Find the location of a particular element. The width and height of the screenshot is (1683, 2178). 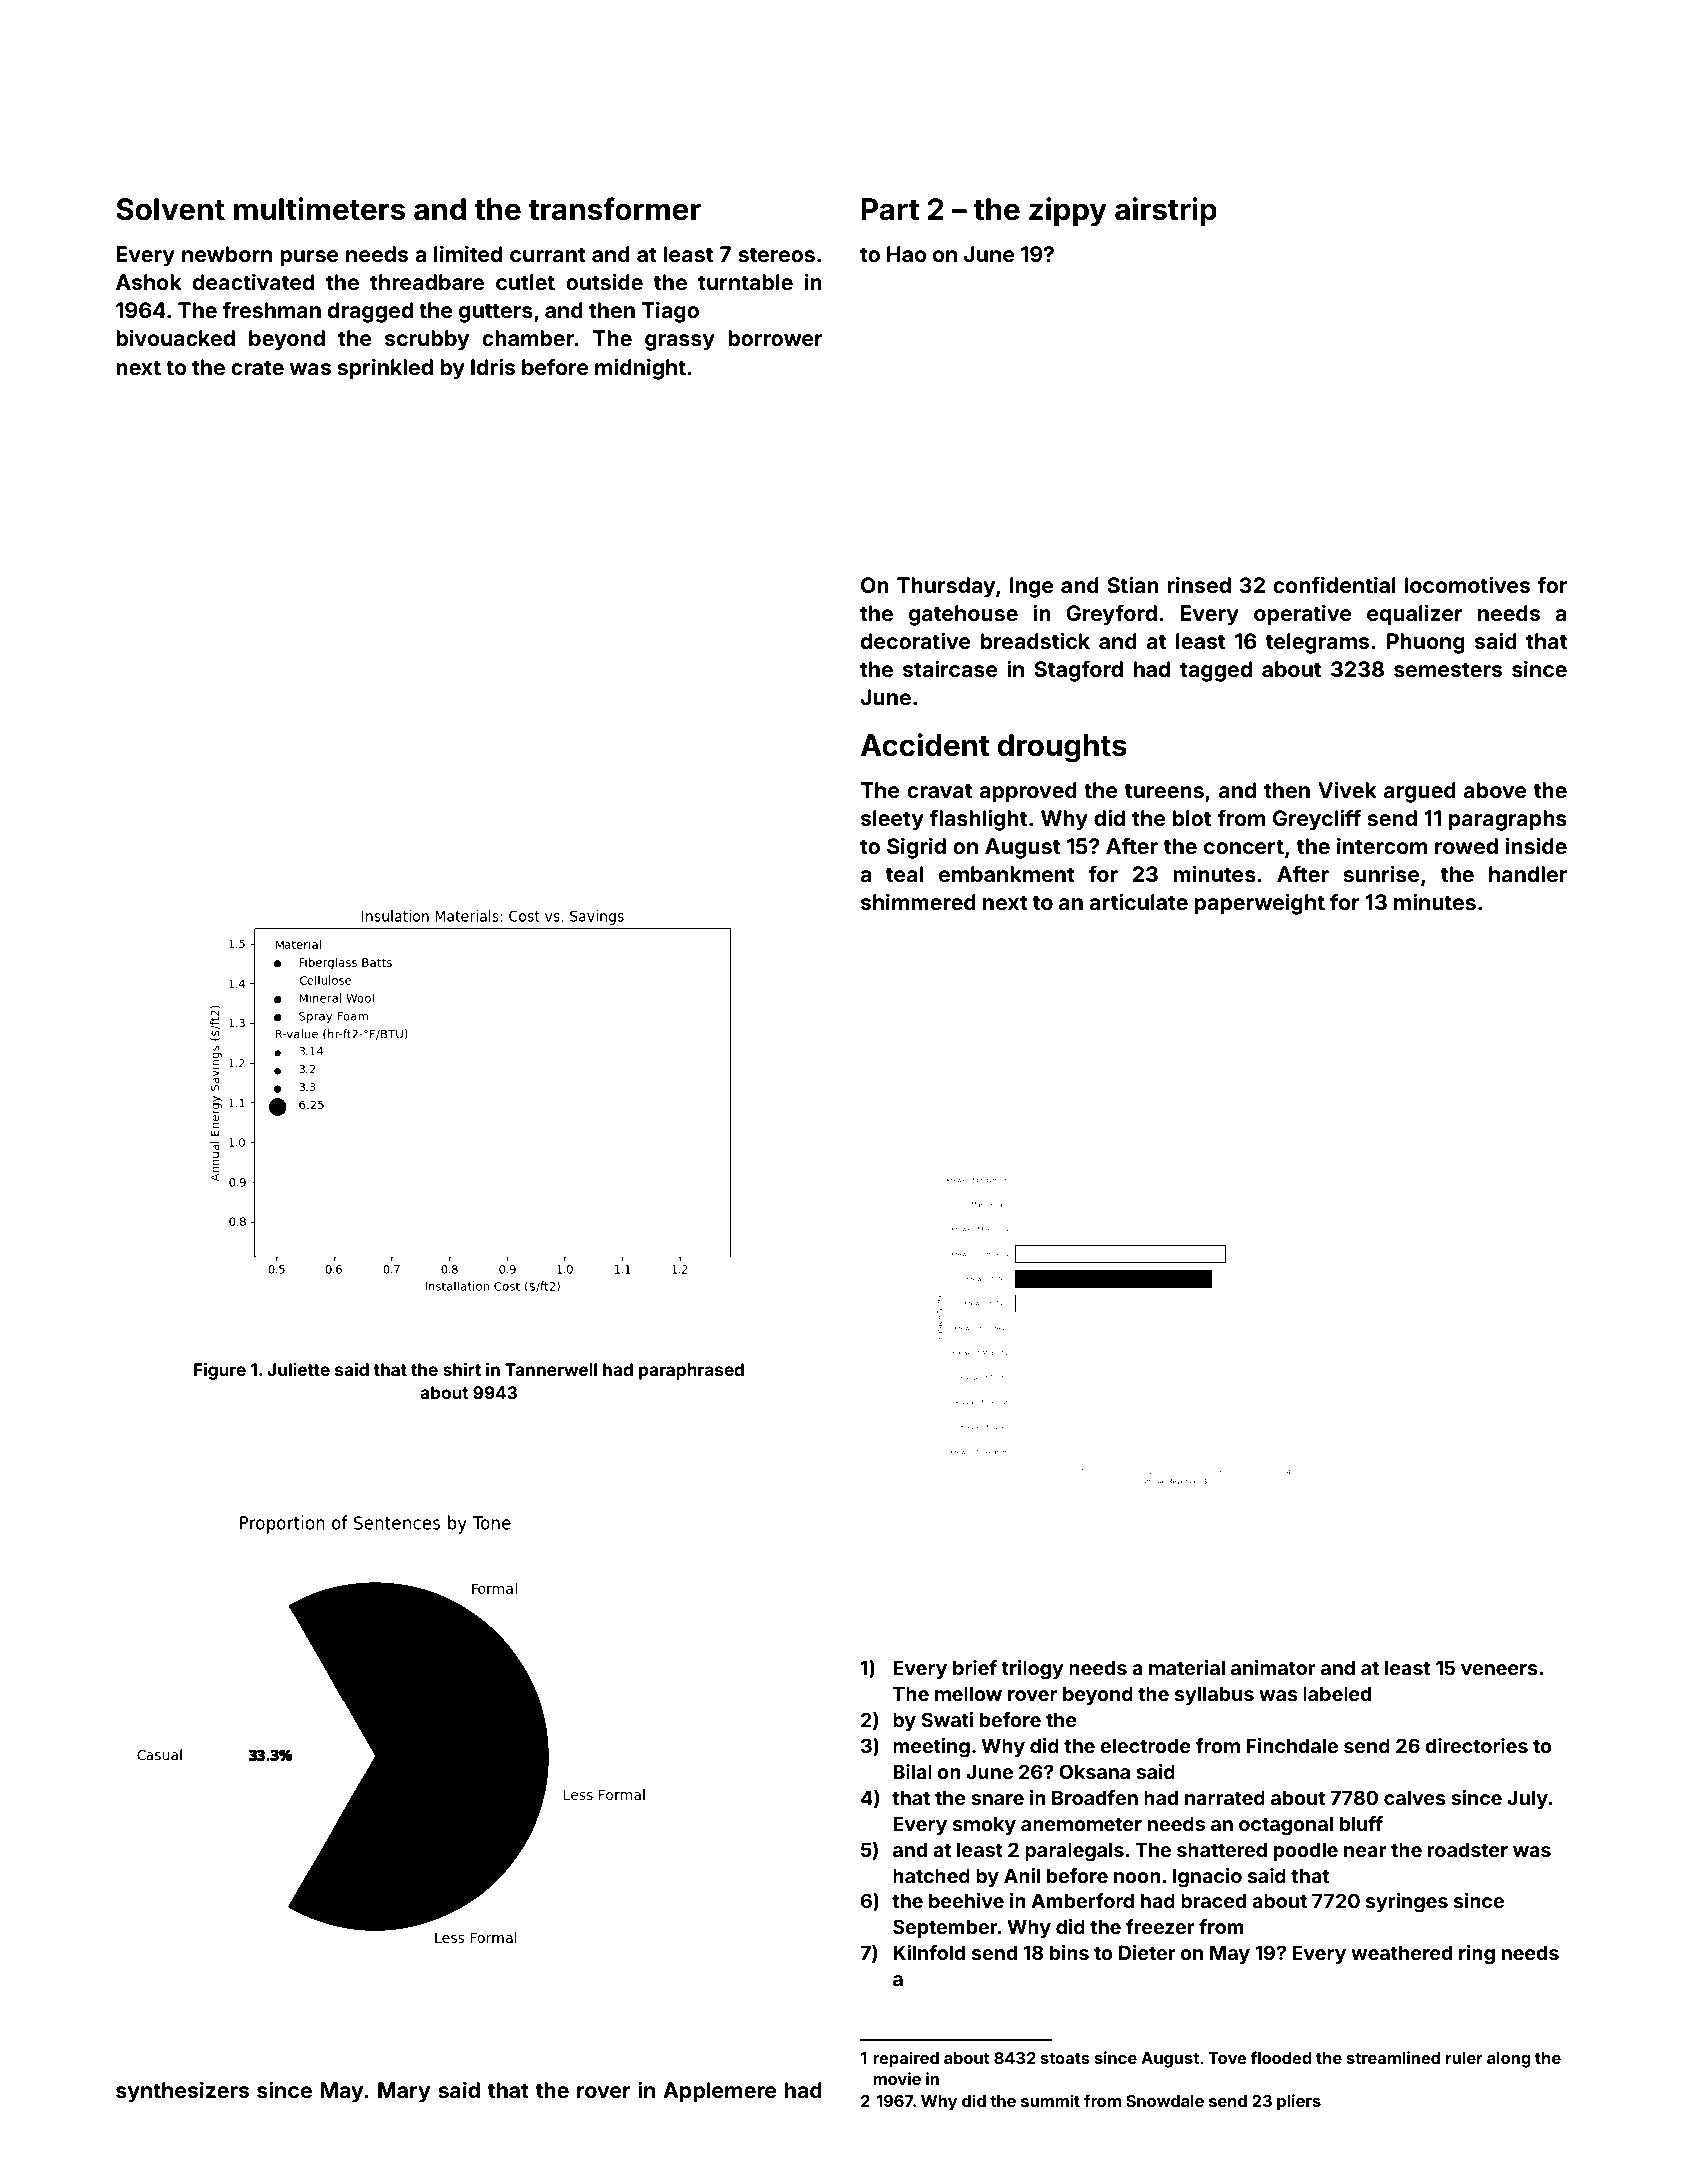

locomotives is located at coordinates (1467, 584).
